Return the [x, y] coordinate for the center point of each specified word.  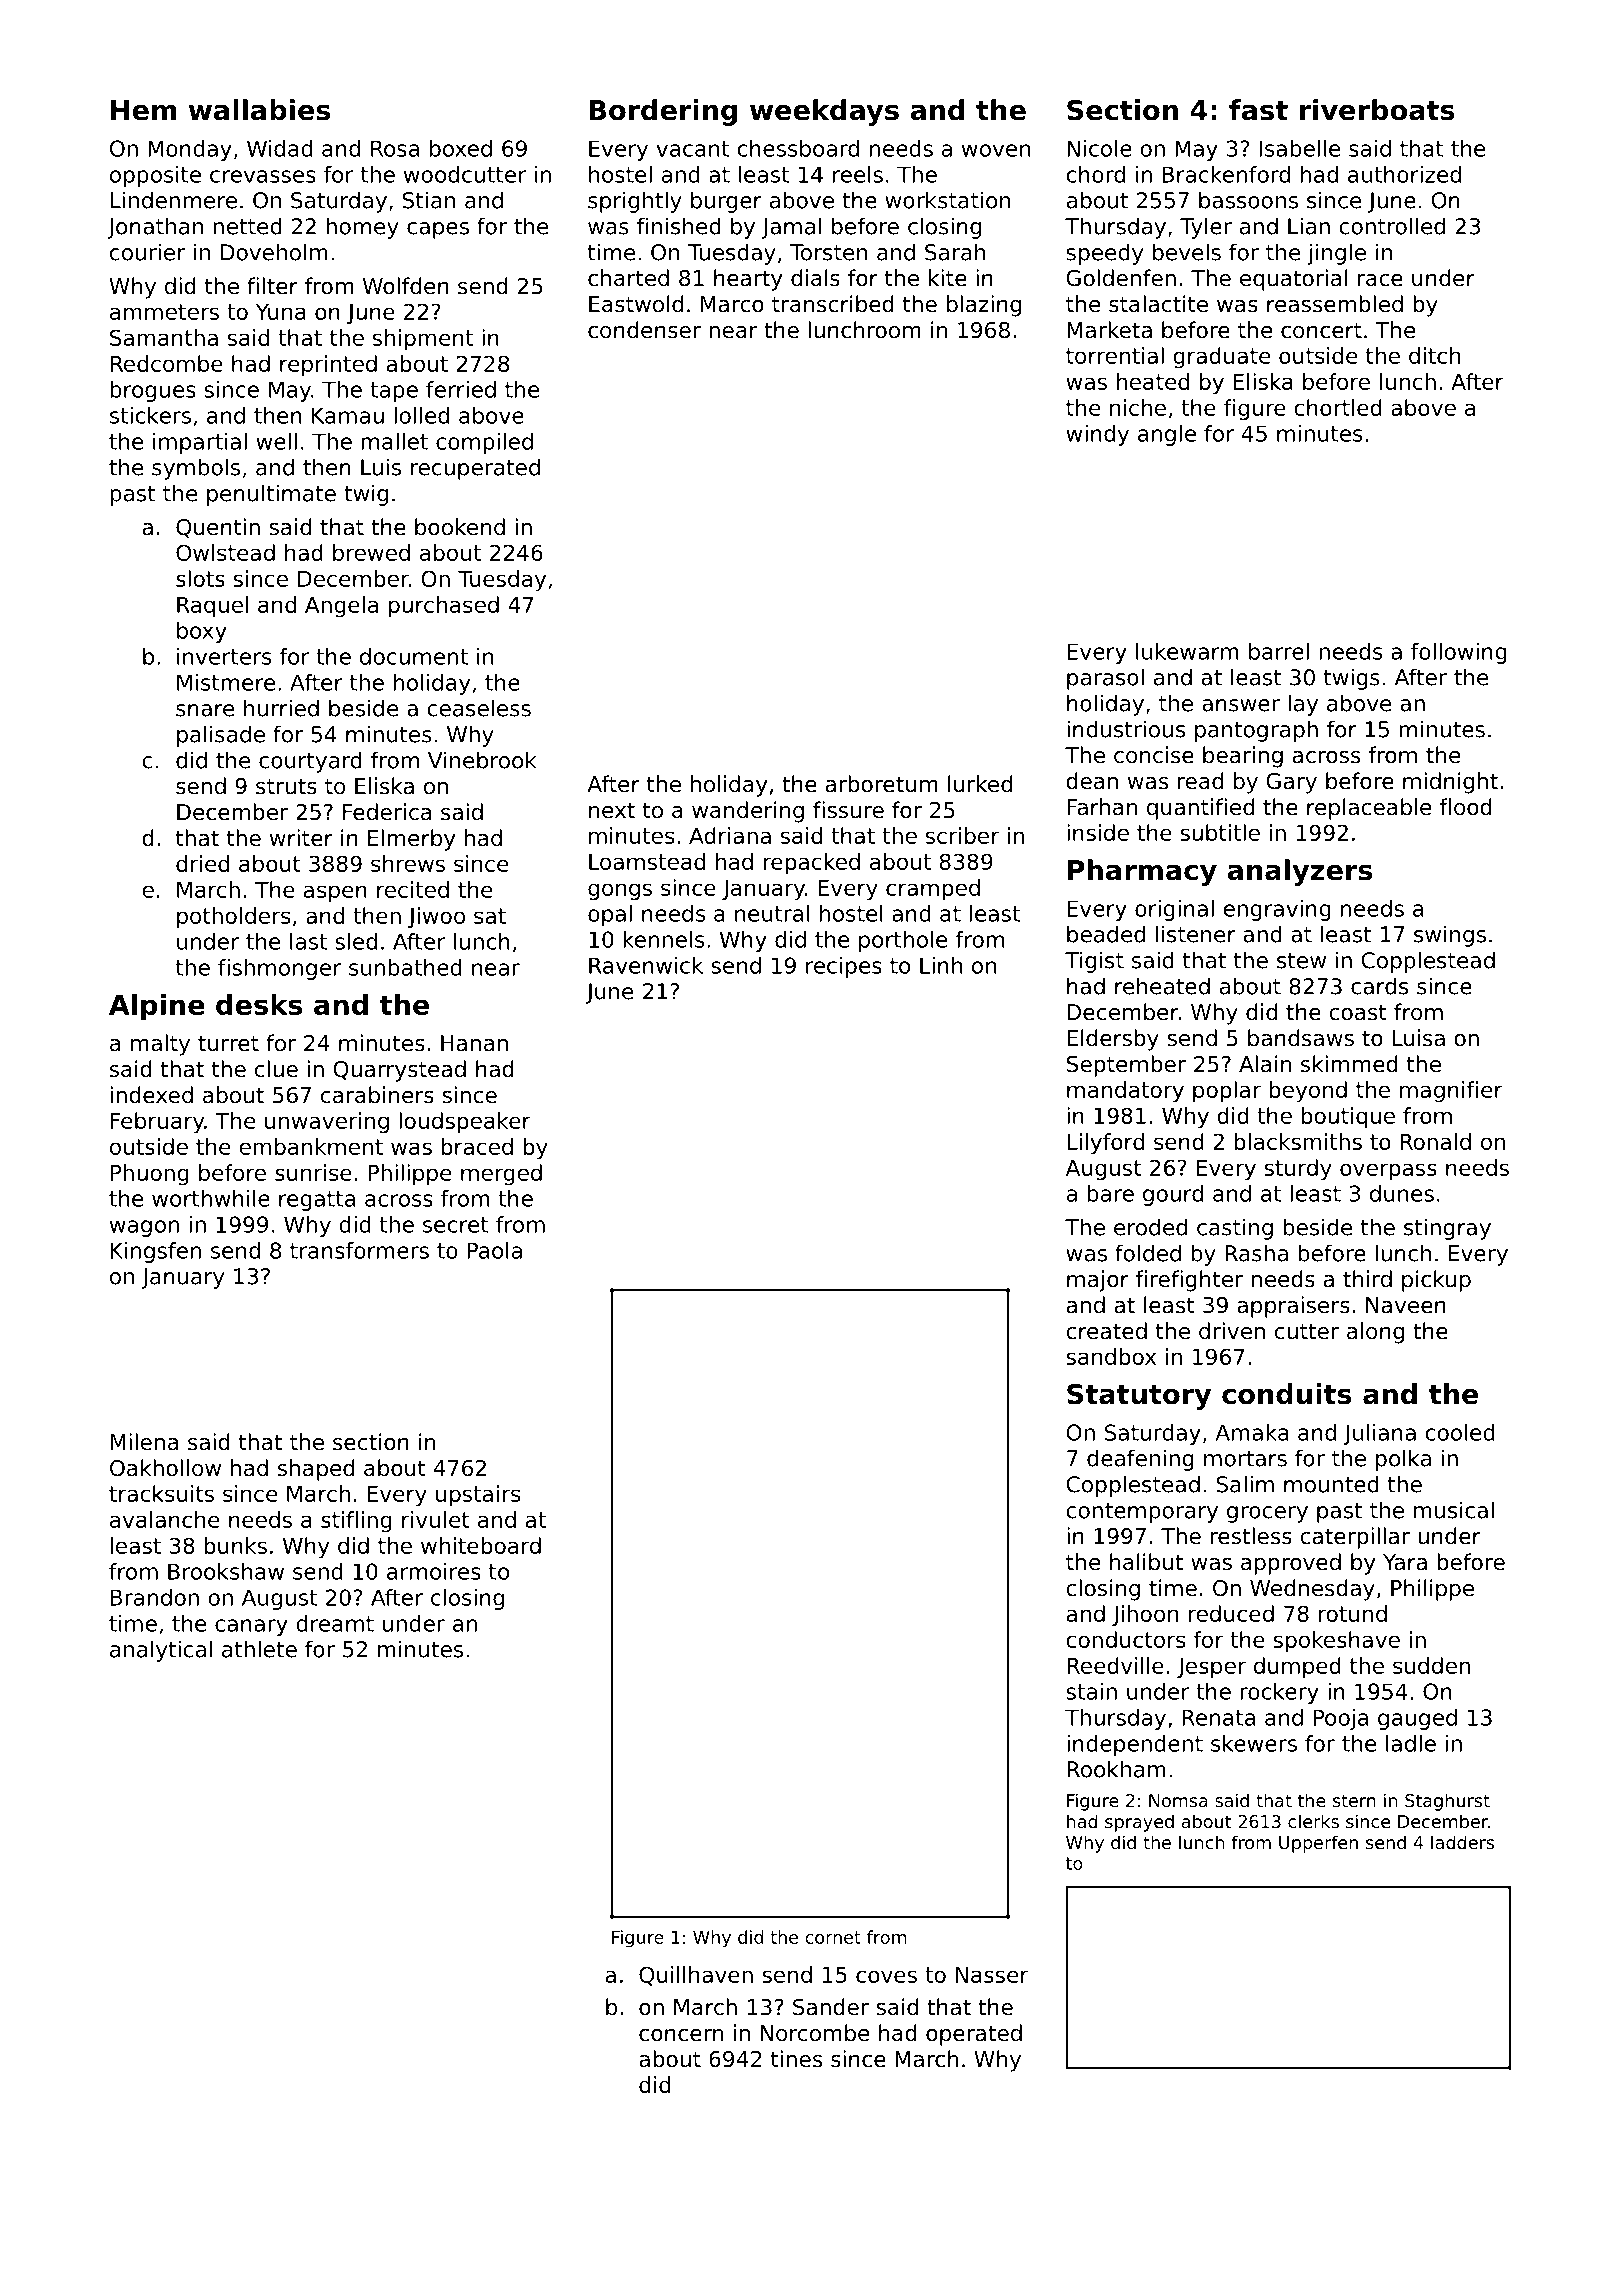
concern [681, 2035]
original [1174, 910]
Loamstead [647, 861]
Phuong [150, 1175]
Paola [494, 1250]
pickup [1436, 1281]
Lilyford [1106, 1144]
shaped [316, 1470]
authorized [1404, 174]
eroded [1150, 1227]
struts [286, 786]
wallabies [259, 110]
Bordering [663, 112]
